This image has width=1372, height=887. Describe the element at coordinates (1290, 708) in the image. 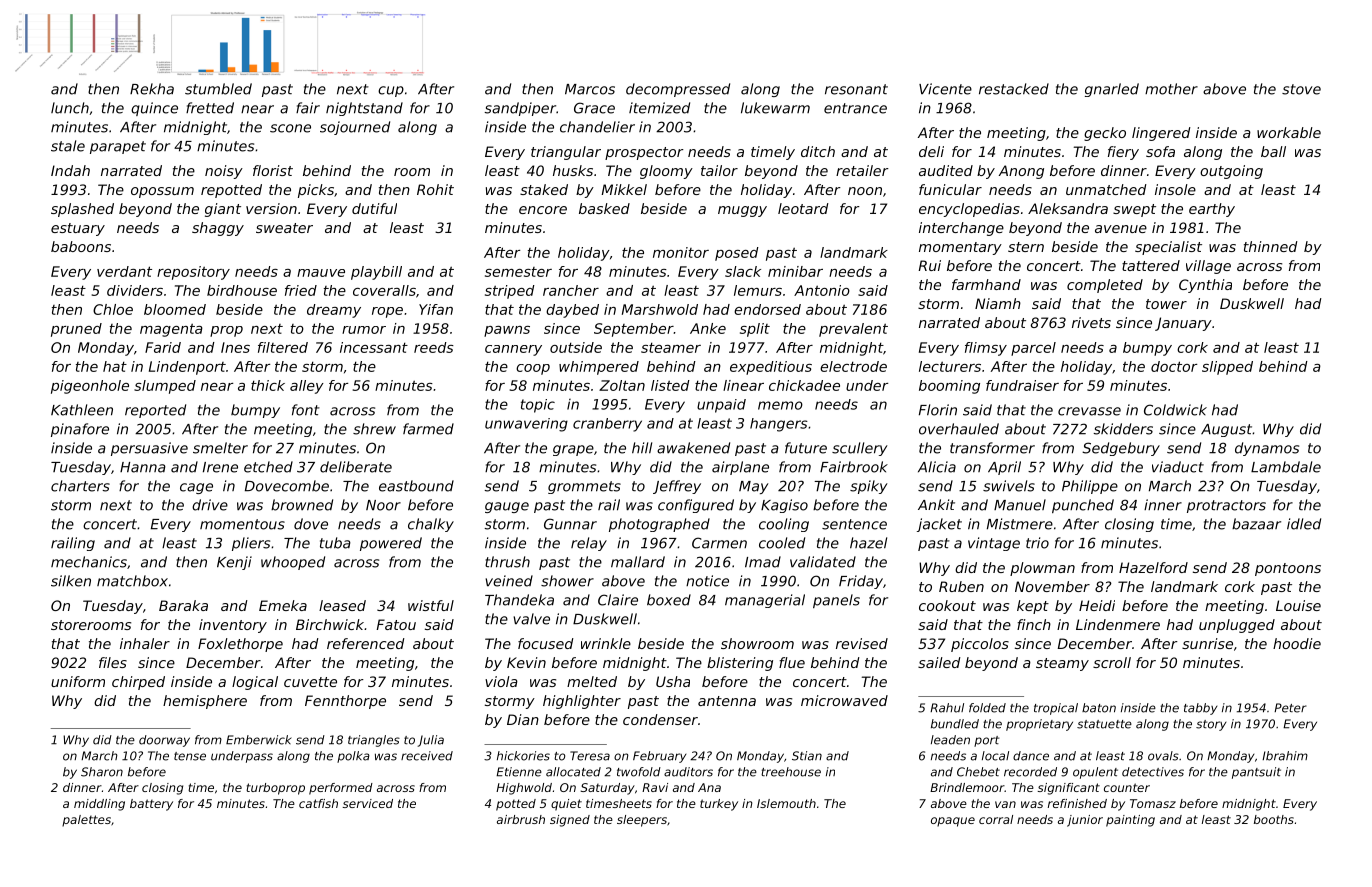

I see `Peter` at that location.
